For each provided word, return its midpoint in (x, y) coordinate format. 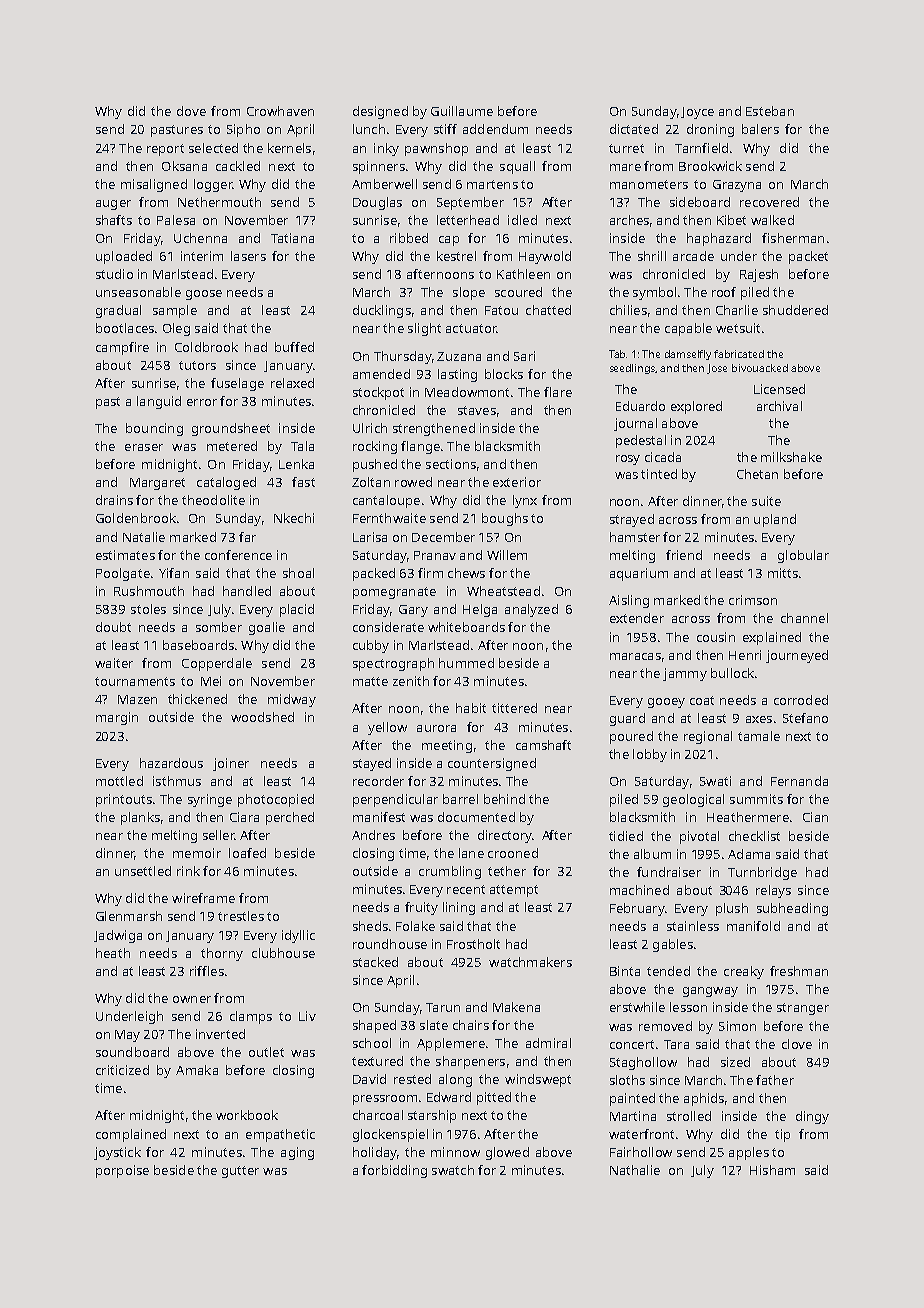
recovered (769, 202)
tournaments (135, 681)
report (165, 150)
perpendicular (395, 800)
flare (558, 392)
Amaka (197, 1070)
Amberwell (384, 184)
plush (732, 909)
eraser (144, 447)
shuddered (795, 310)
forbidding (394, 1171)
